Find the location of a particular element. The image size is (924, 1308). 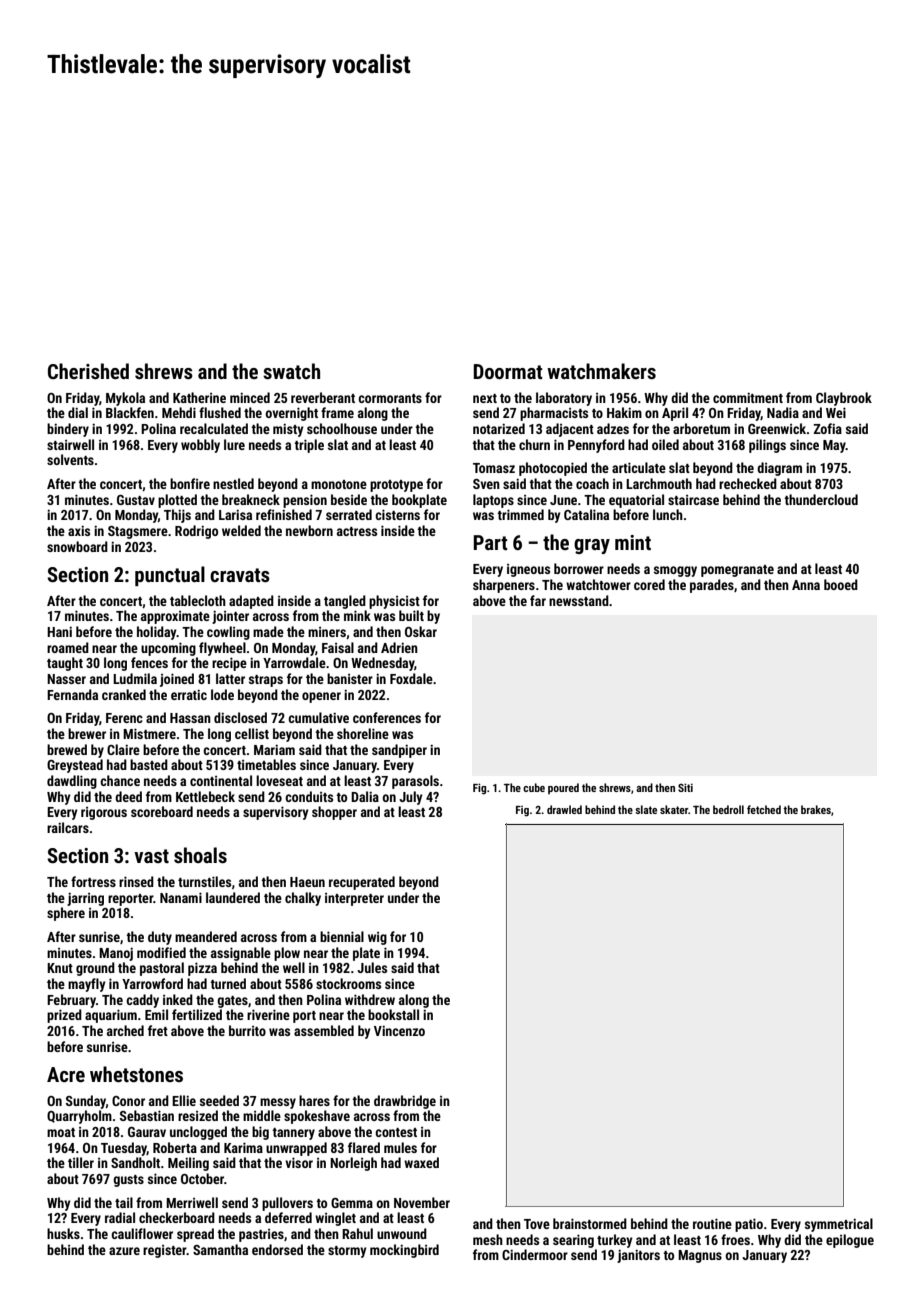

Nadia is located at coordinates (783, 412).
